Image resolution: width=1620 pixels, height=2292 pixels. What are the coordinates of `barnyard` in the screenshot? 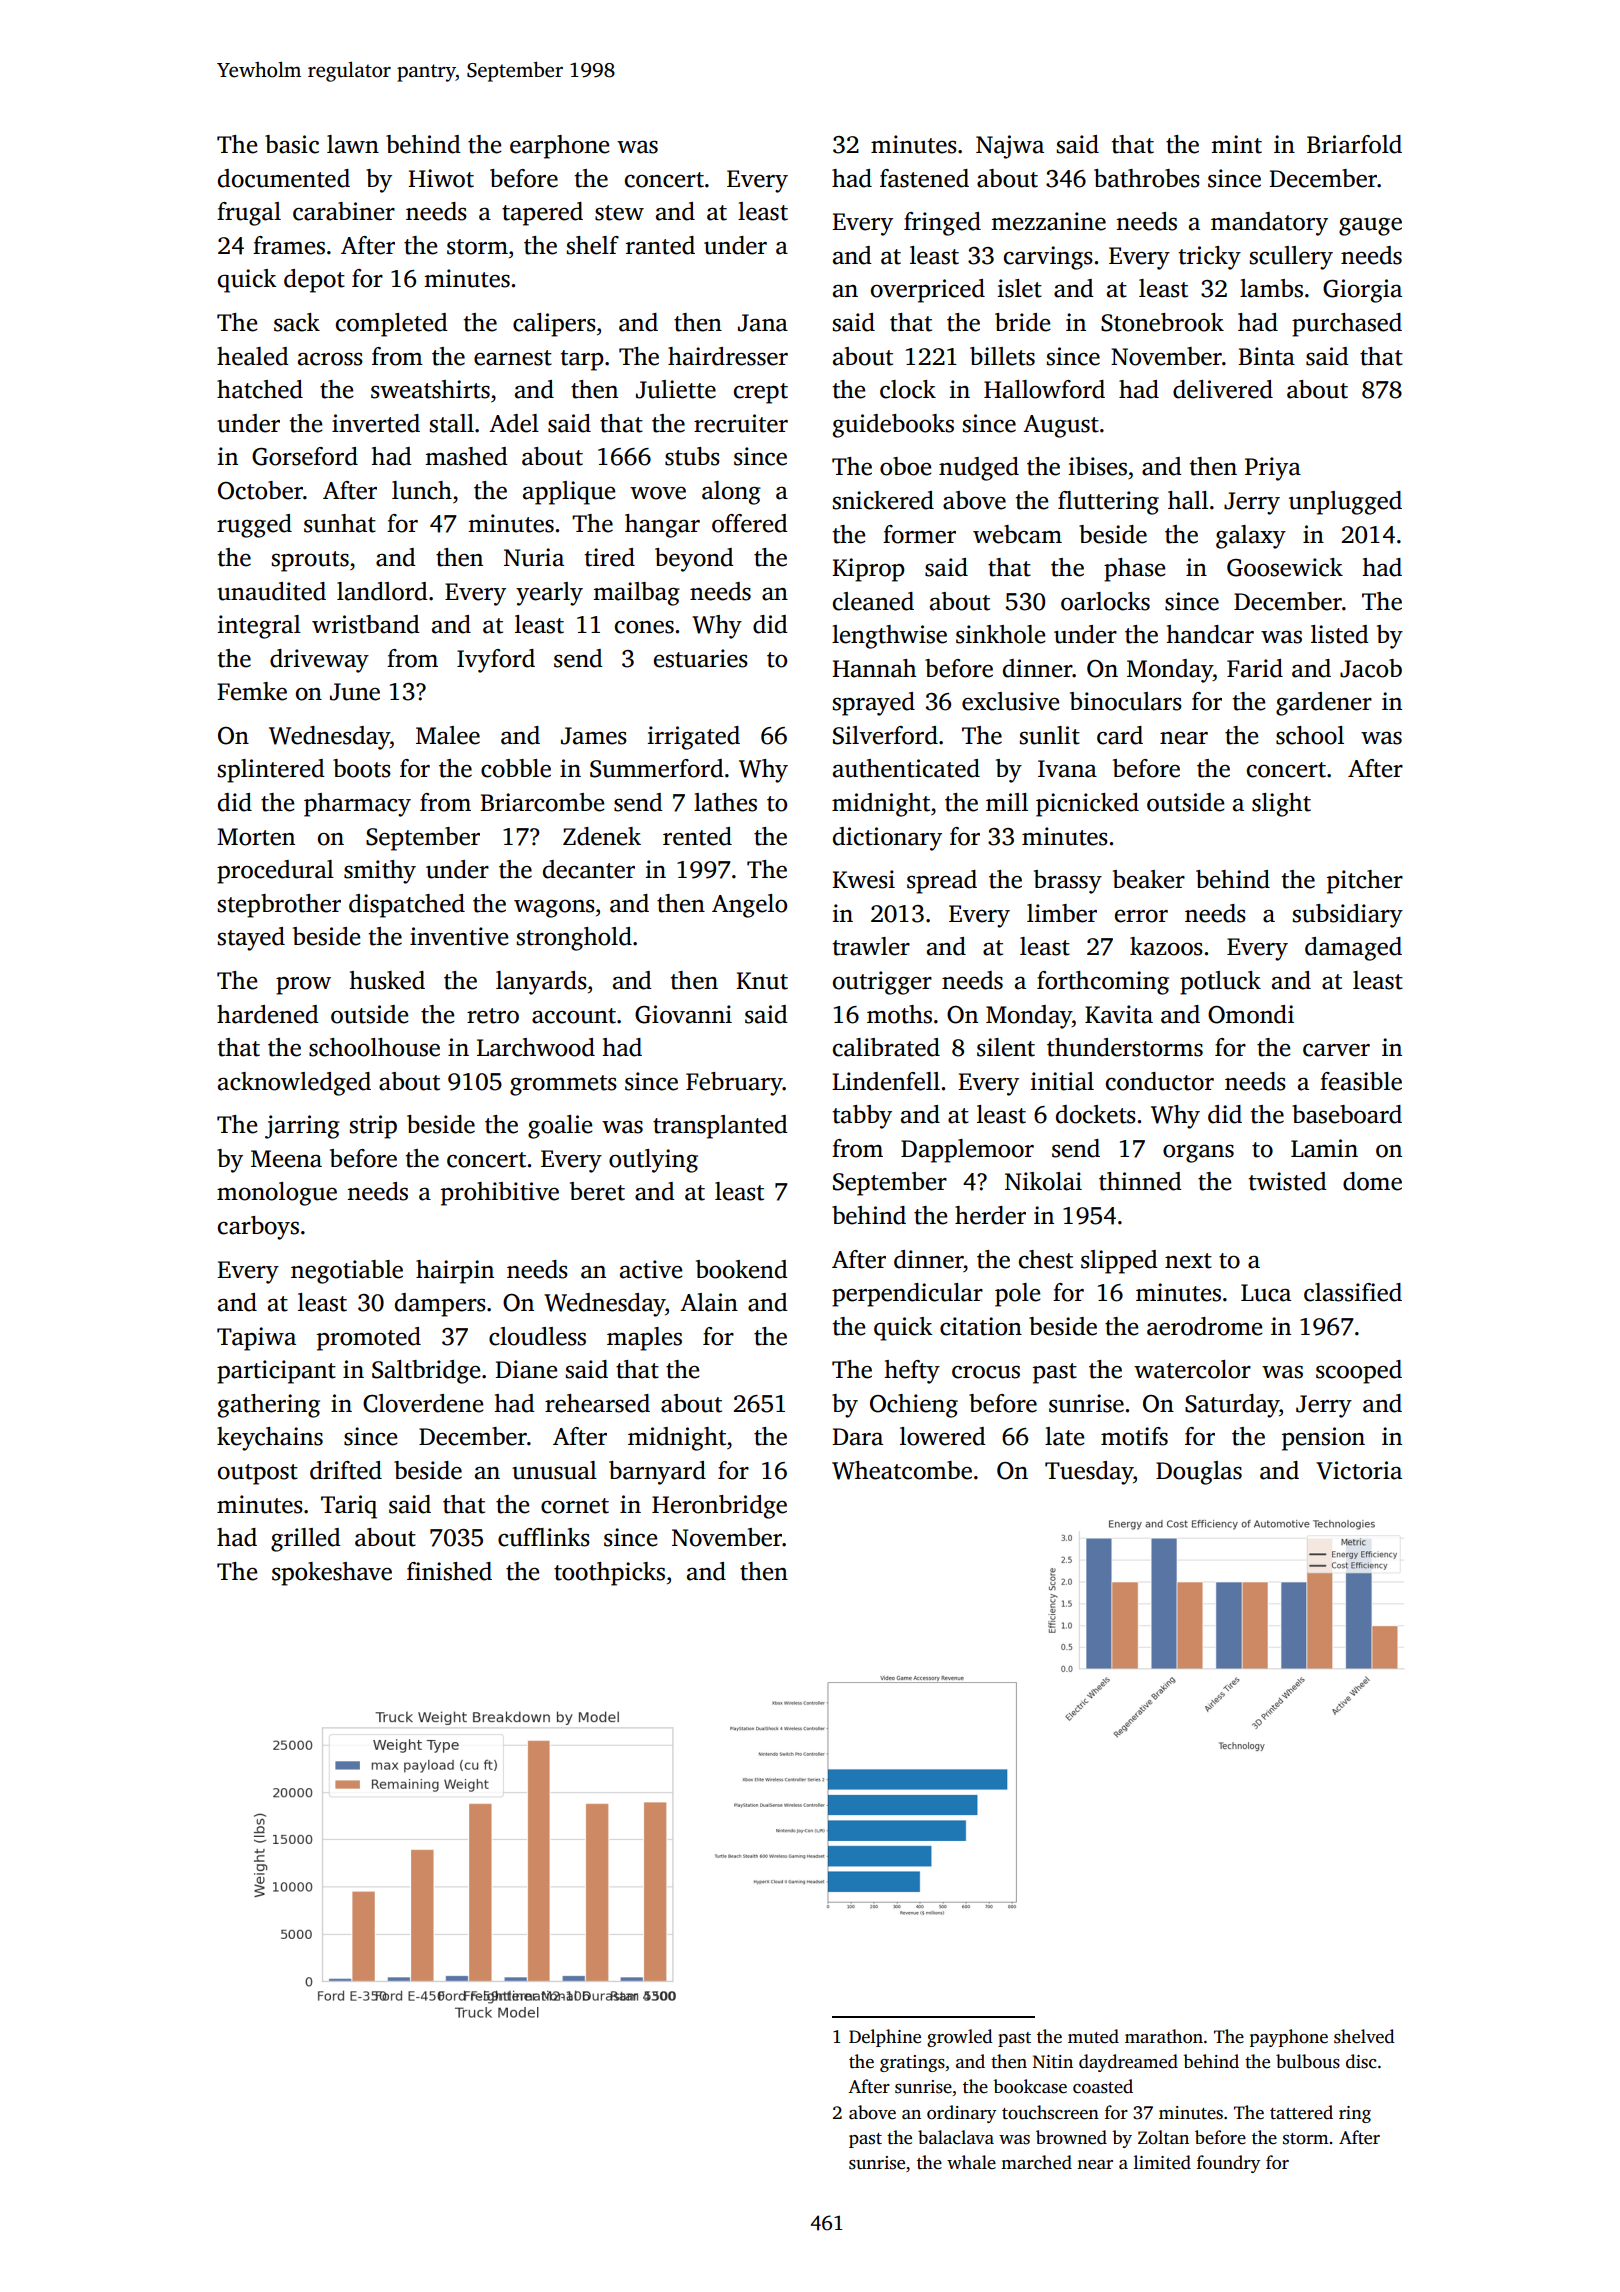 It's located at (657, 1473).
